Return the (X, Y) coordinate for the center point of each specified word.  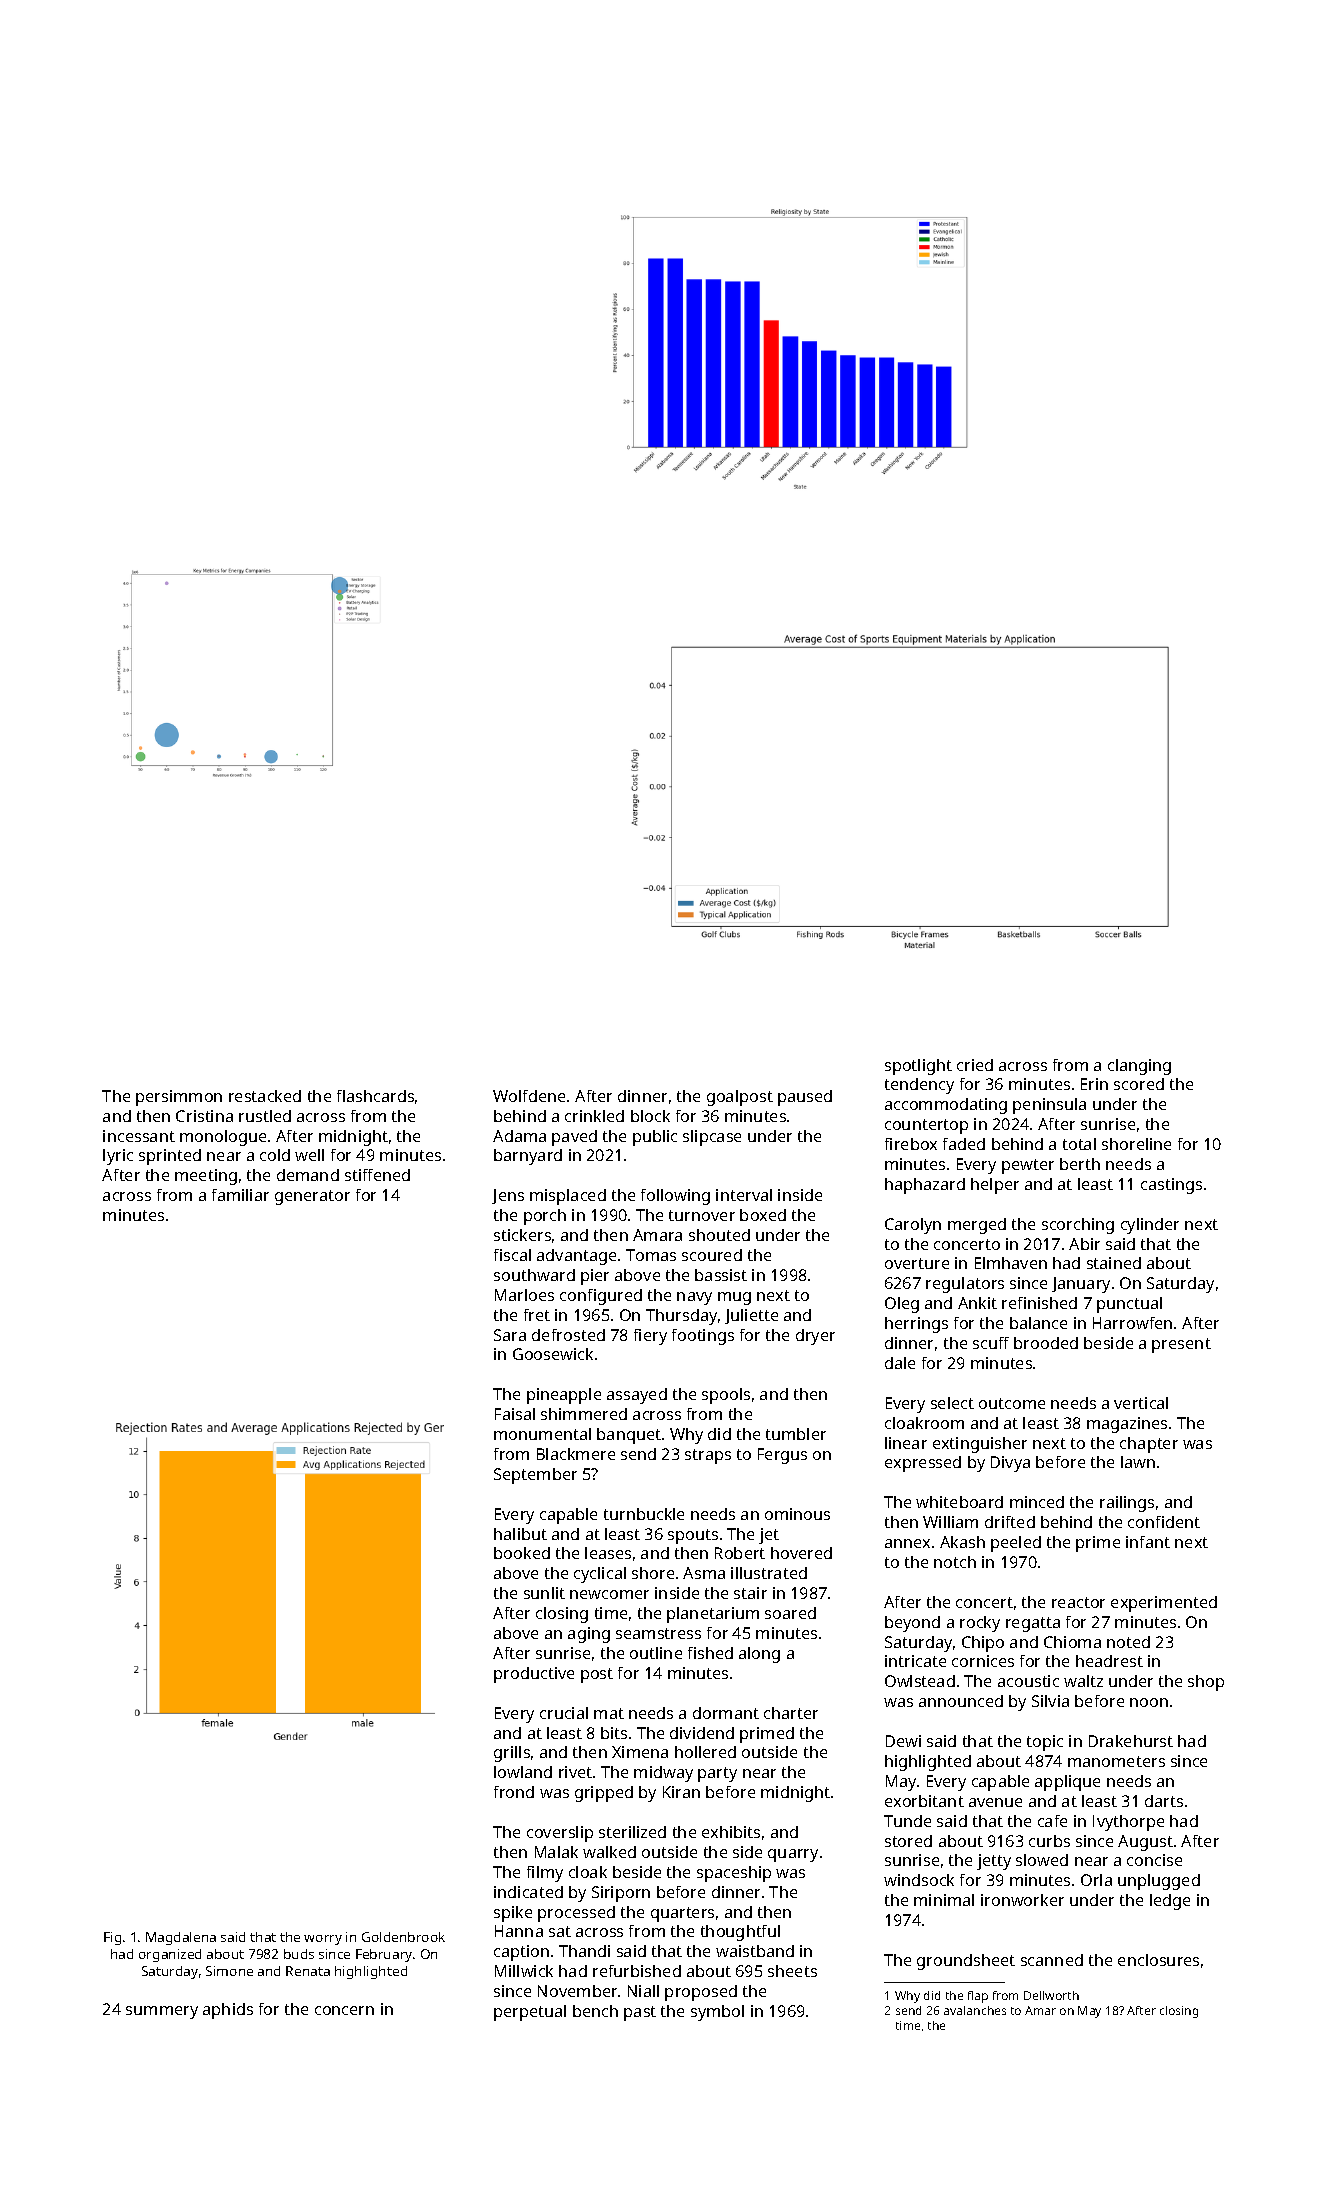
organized (170, 1955)
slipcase (712, 1138)
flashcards (375, 1096)
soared (790, 1613)
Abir (1084, 1244)
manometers (1116, 1761)
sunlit (544, 1593)
